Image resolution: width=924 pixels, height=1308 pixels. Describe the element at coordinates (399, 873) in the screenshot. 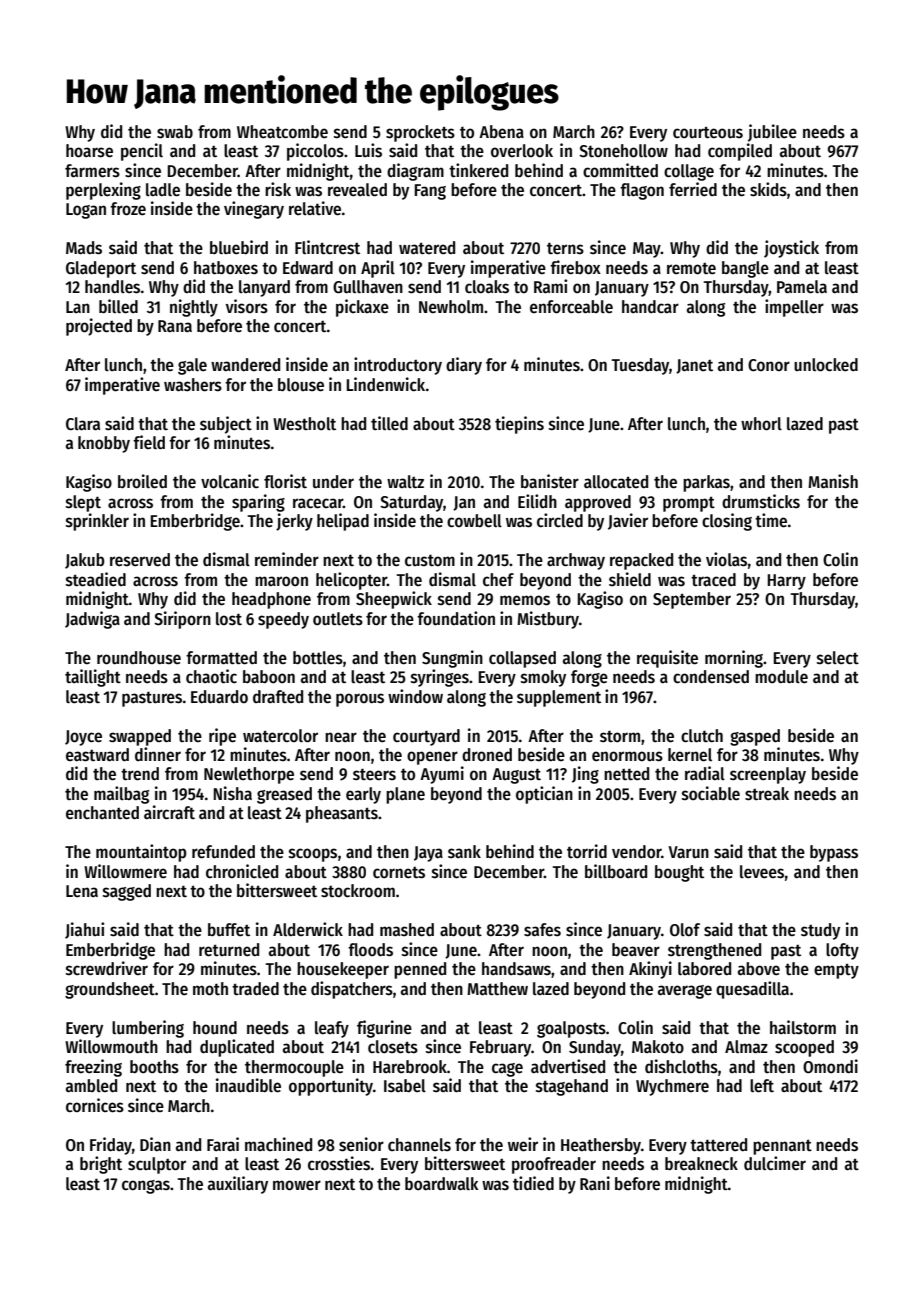

I see `cornets` at that location.
